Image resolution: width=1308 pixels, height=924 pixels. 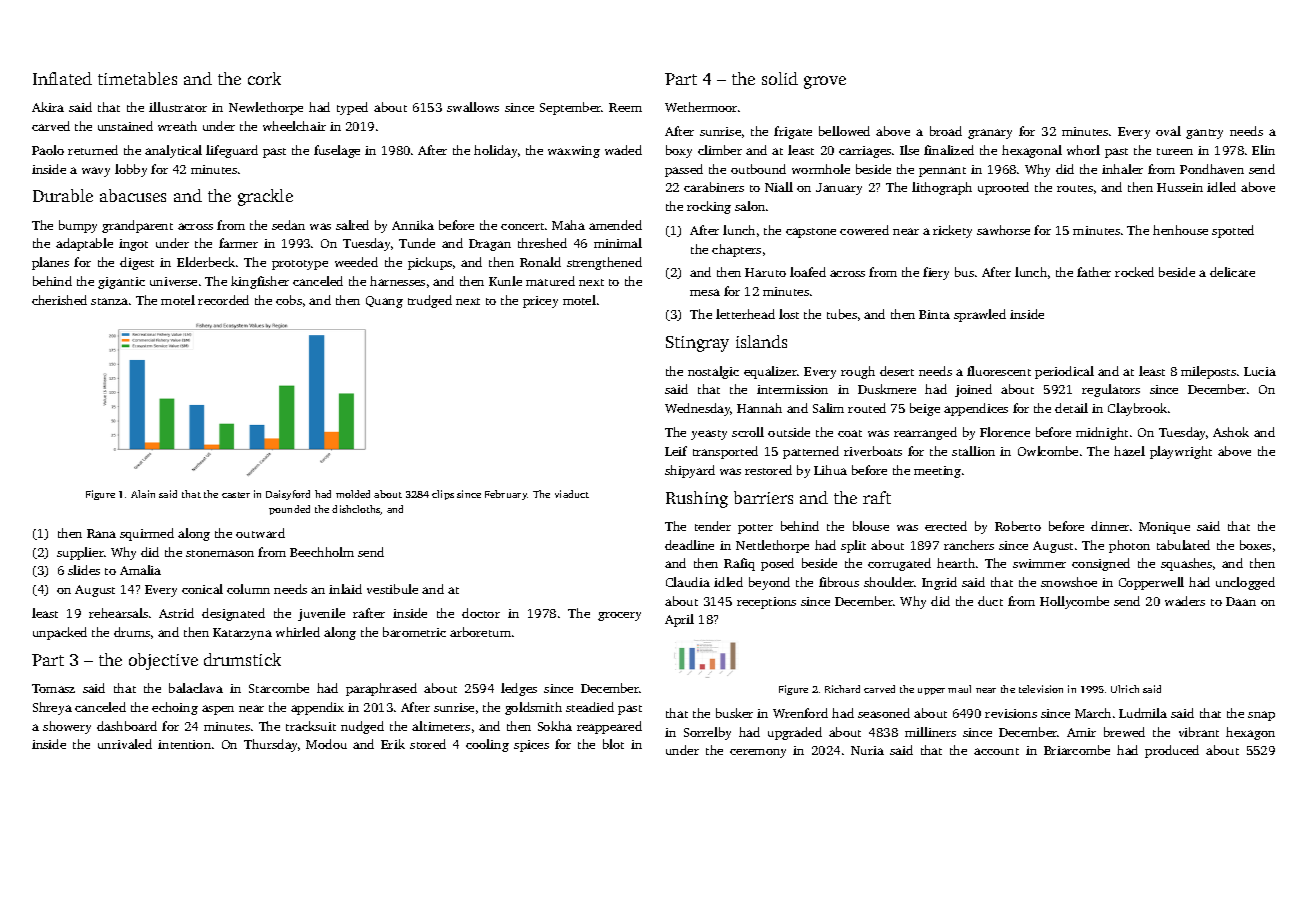 What do you see at coordinates (789, 432) in the screenshot?
I see `outside` at bounding box center [789, 432].
